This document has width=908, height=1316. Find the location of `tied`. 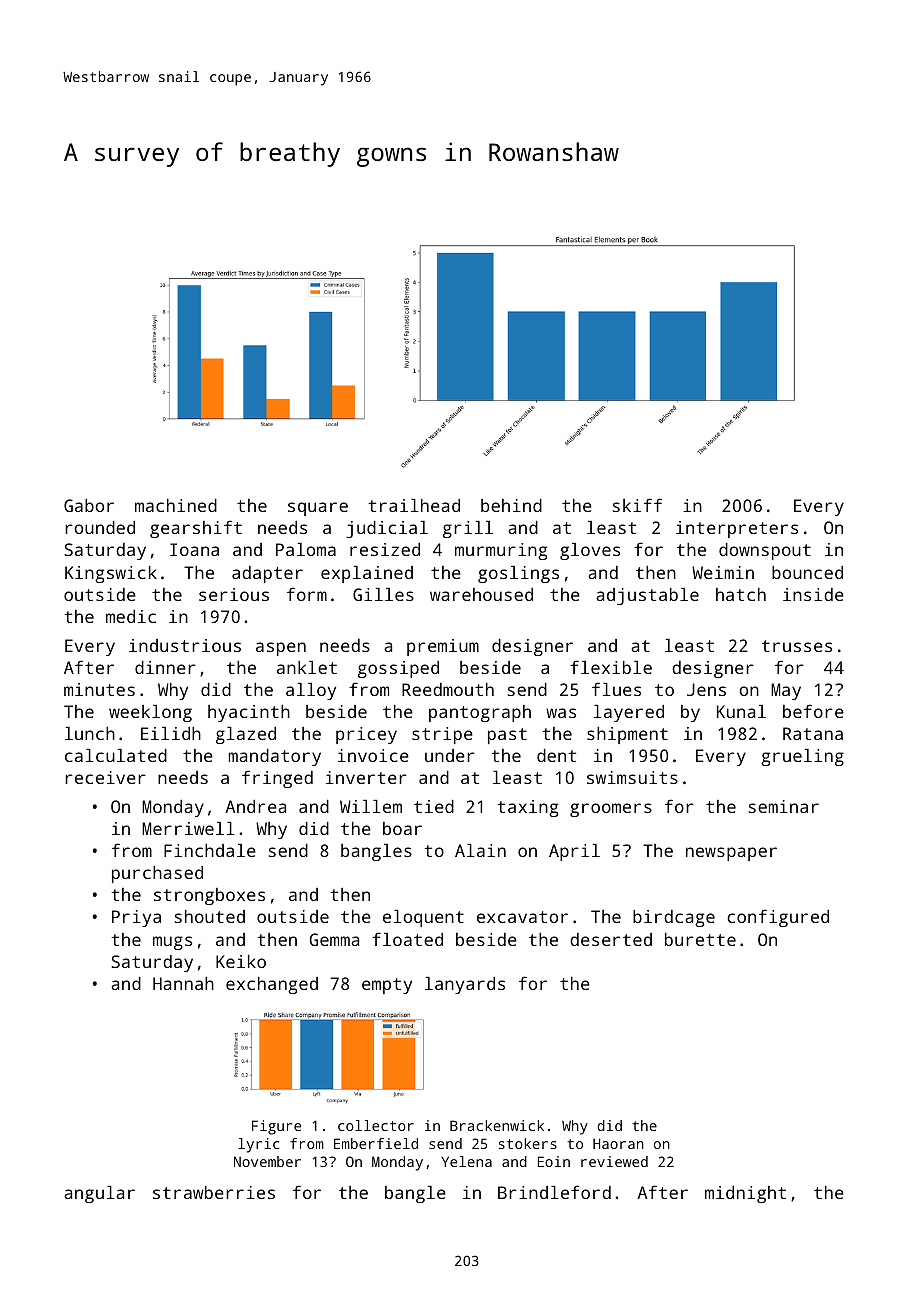

tied is located at coordinates (434, 806).
